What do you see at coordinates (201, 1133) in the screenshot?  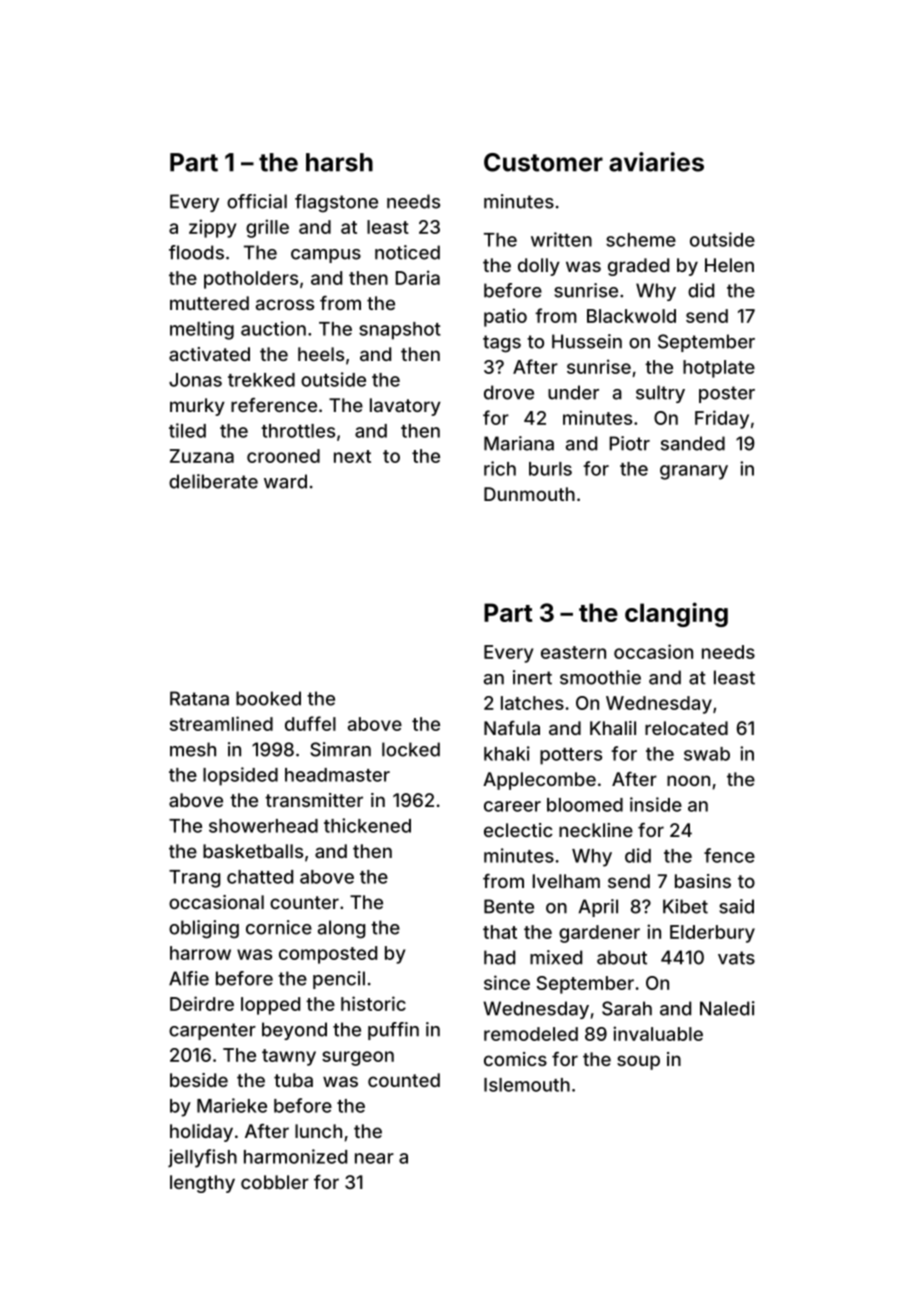 I see `holiday` at bounding box center [201, 1133].
